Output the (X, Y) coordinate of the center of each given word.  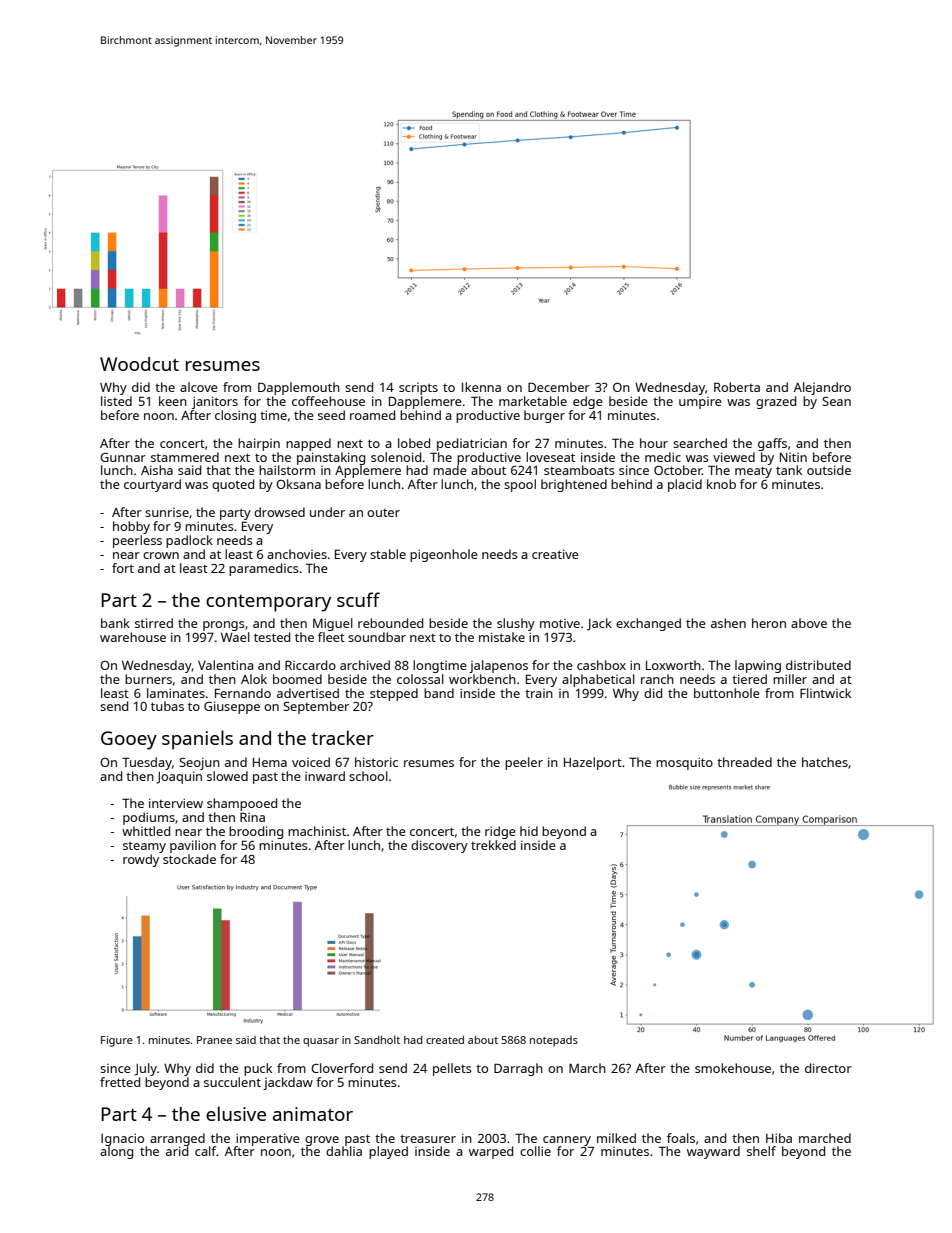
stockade (189, 859)
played (388, 1152)
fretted (120, 1082)
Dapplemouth (299, 388)
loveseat (550, 457)
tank (789, 470)
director (828, 1068)
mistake (502, 637)
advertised (308, 693)
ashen (728, 623)
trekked (493, 845)
